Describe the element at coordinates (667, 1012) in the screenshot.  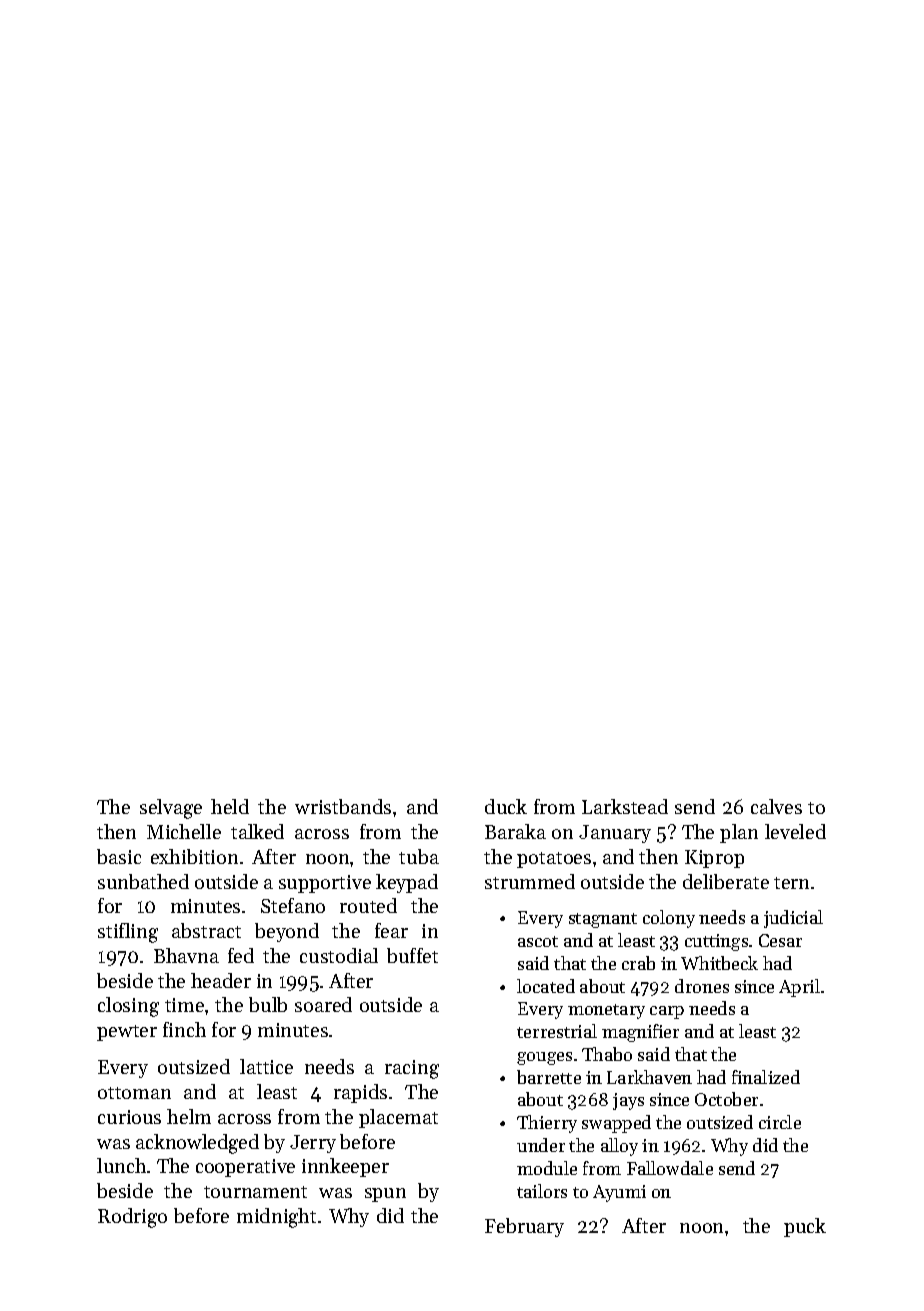
I see `carp` at that location.
